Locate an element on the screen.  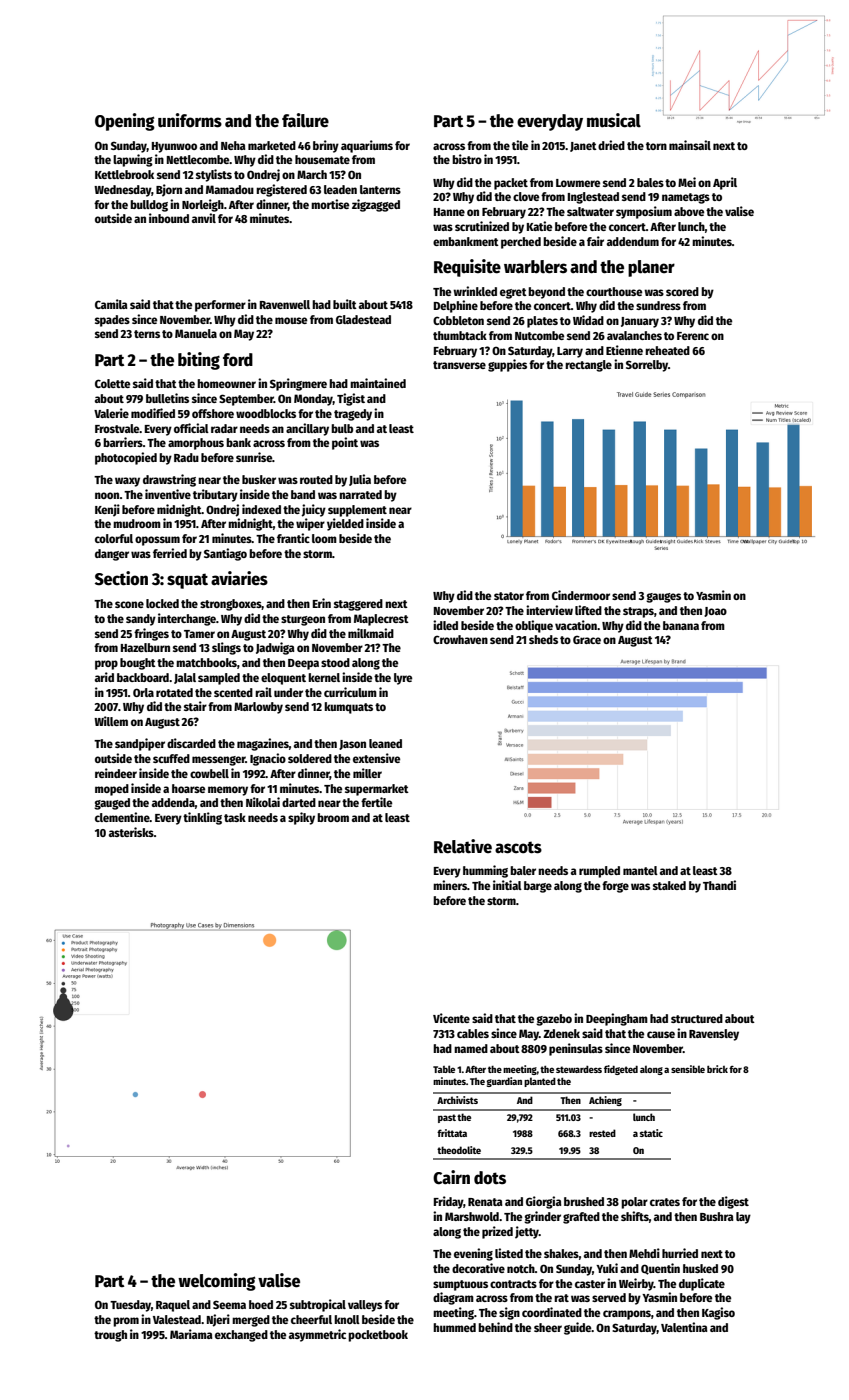
tributary is located at coordinates (215, 495).
